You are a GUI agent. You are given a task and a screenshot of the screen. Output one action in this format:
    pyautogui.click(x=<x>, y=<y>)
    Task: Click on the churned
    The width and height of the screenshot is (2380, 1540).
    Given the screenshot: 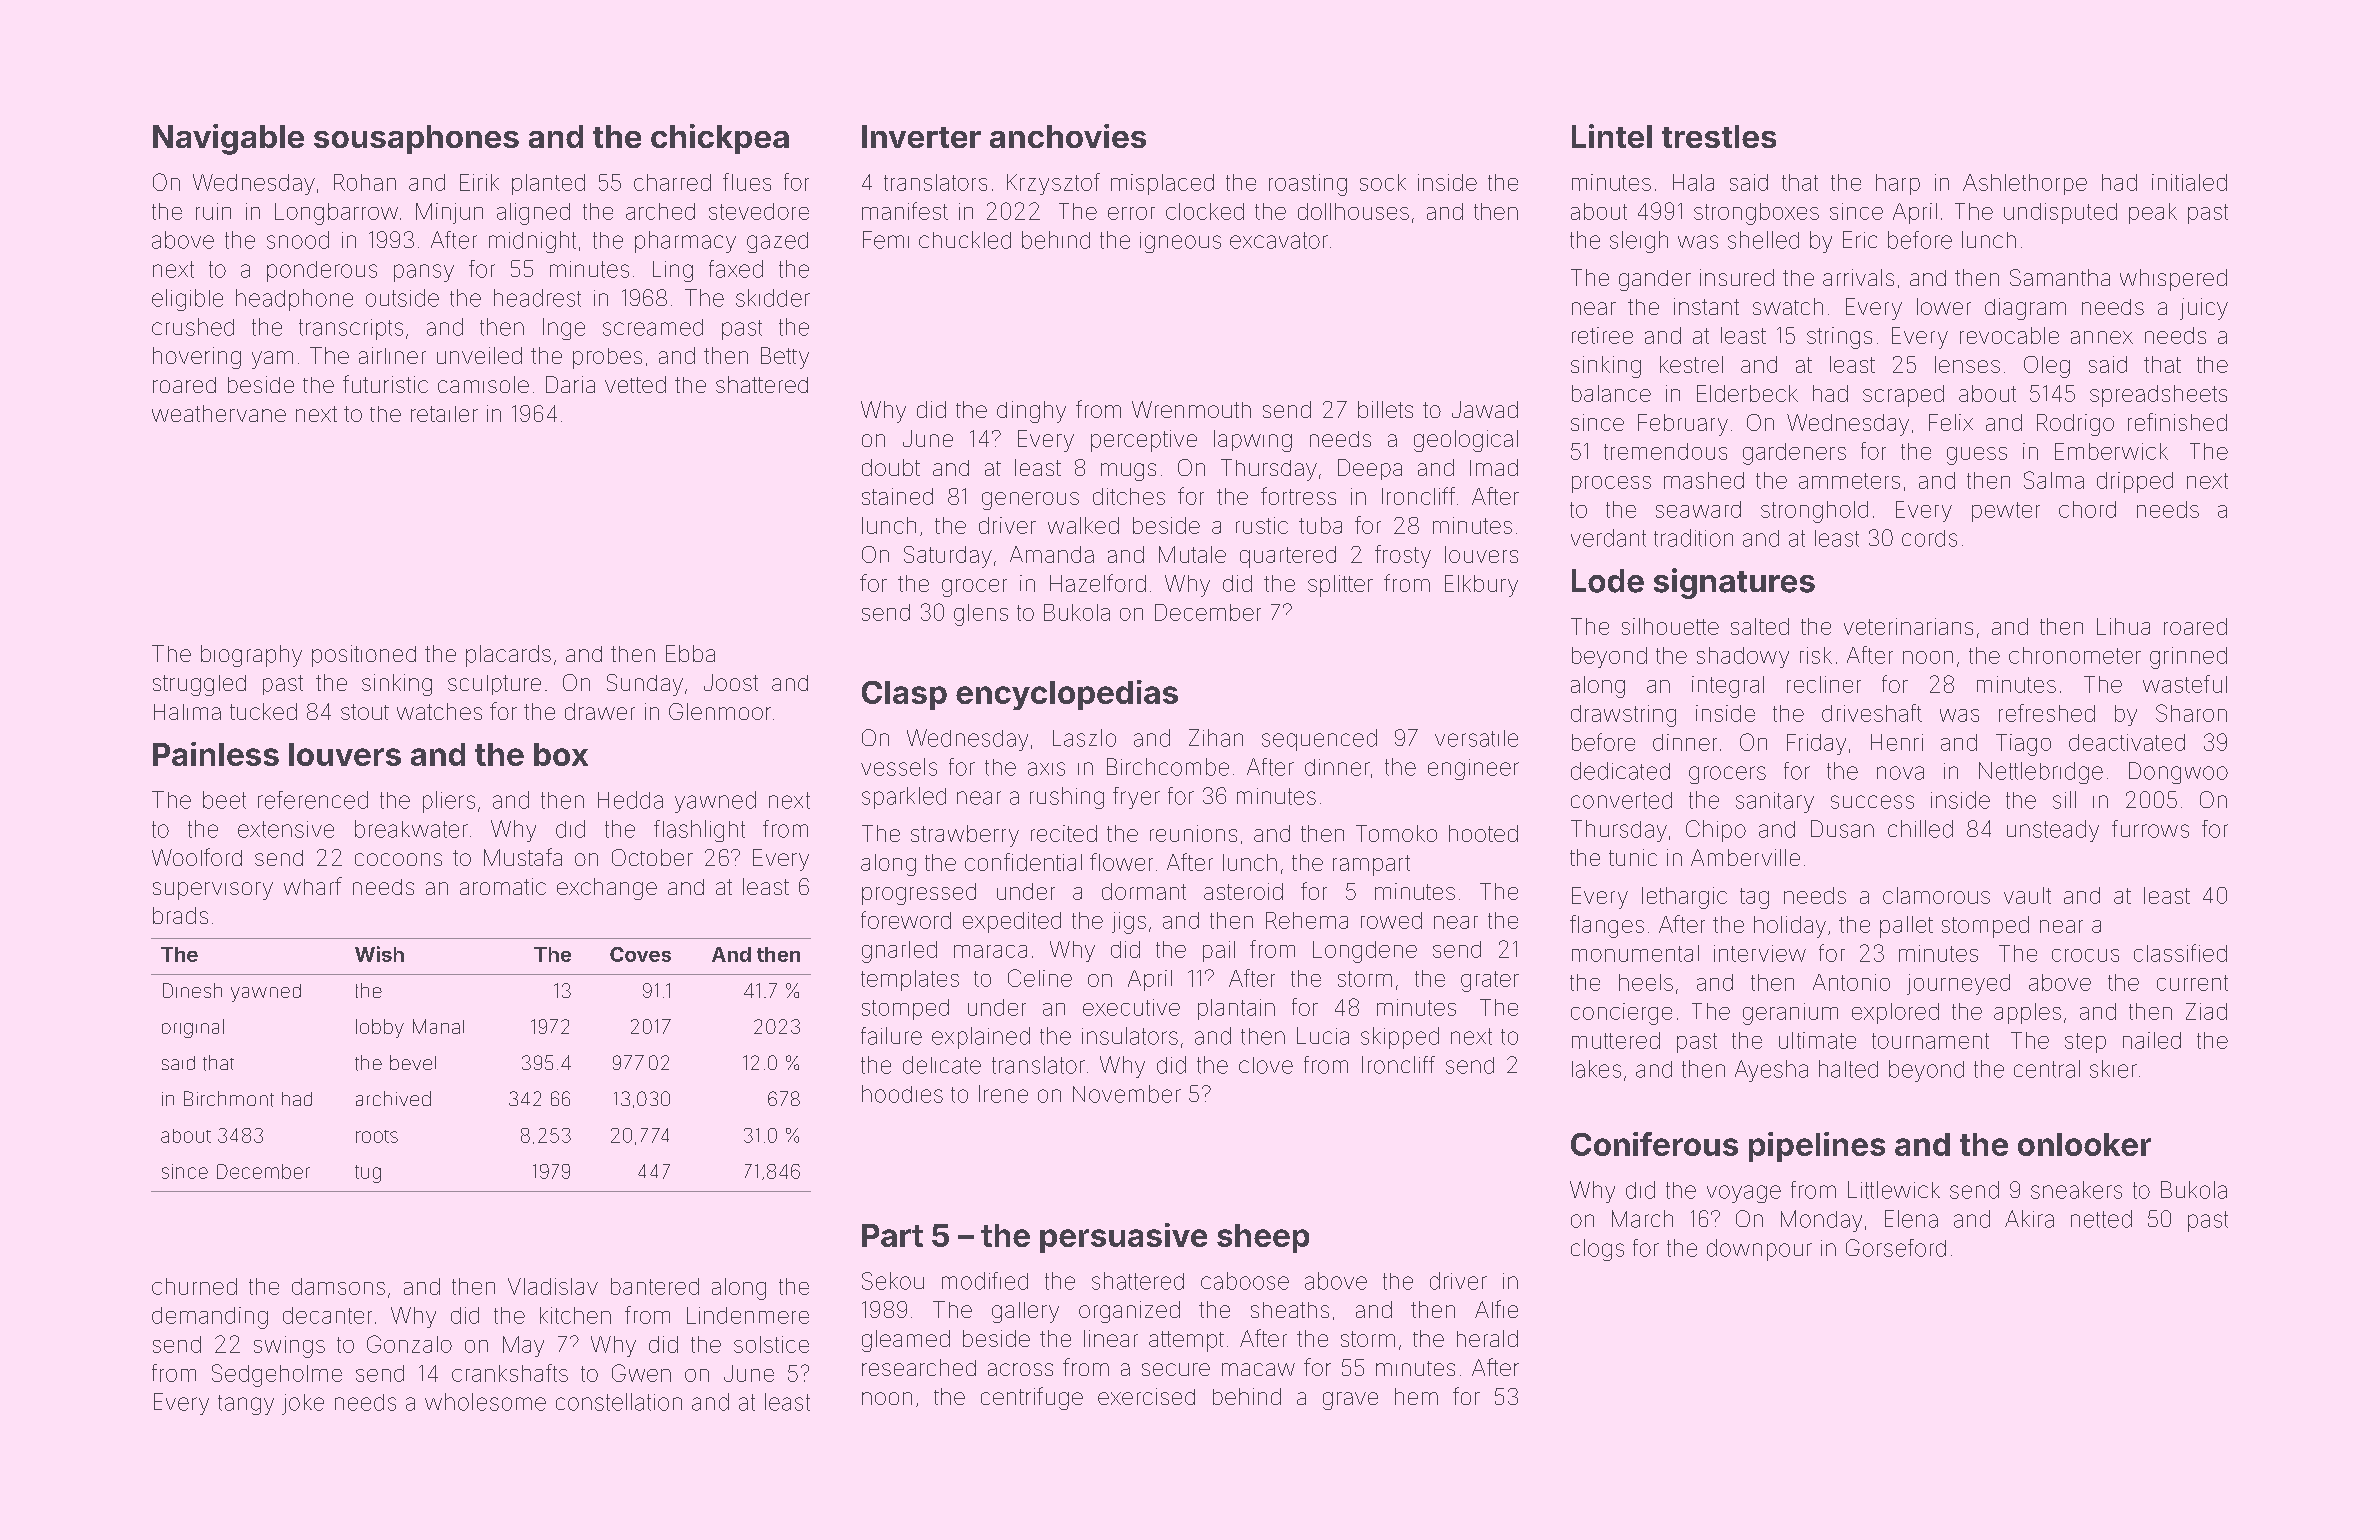 What is the action you would take?
    pyautogui.click(x=194, y=1286)
